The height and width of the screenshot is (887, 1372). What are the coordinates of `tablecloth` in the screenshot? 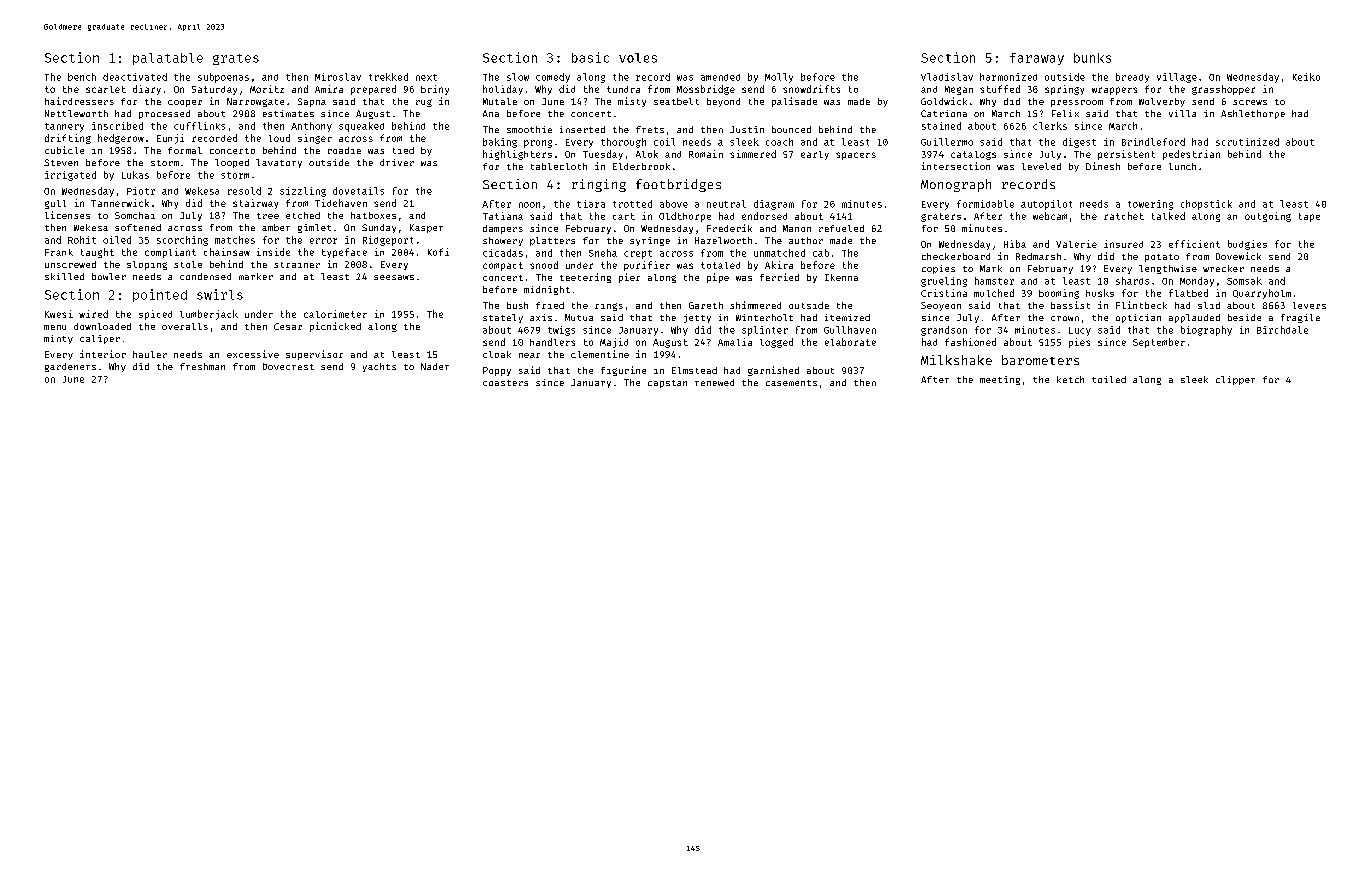 It's located at (559, 166).
